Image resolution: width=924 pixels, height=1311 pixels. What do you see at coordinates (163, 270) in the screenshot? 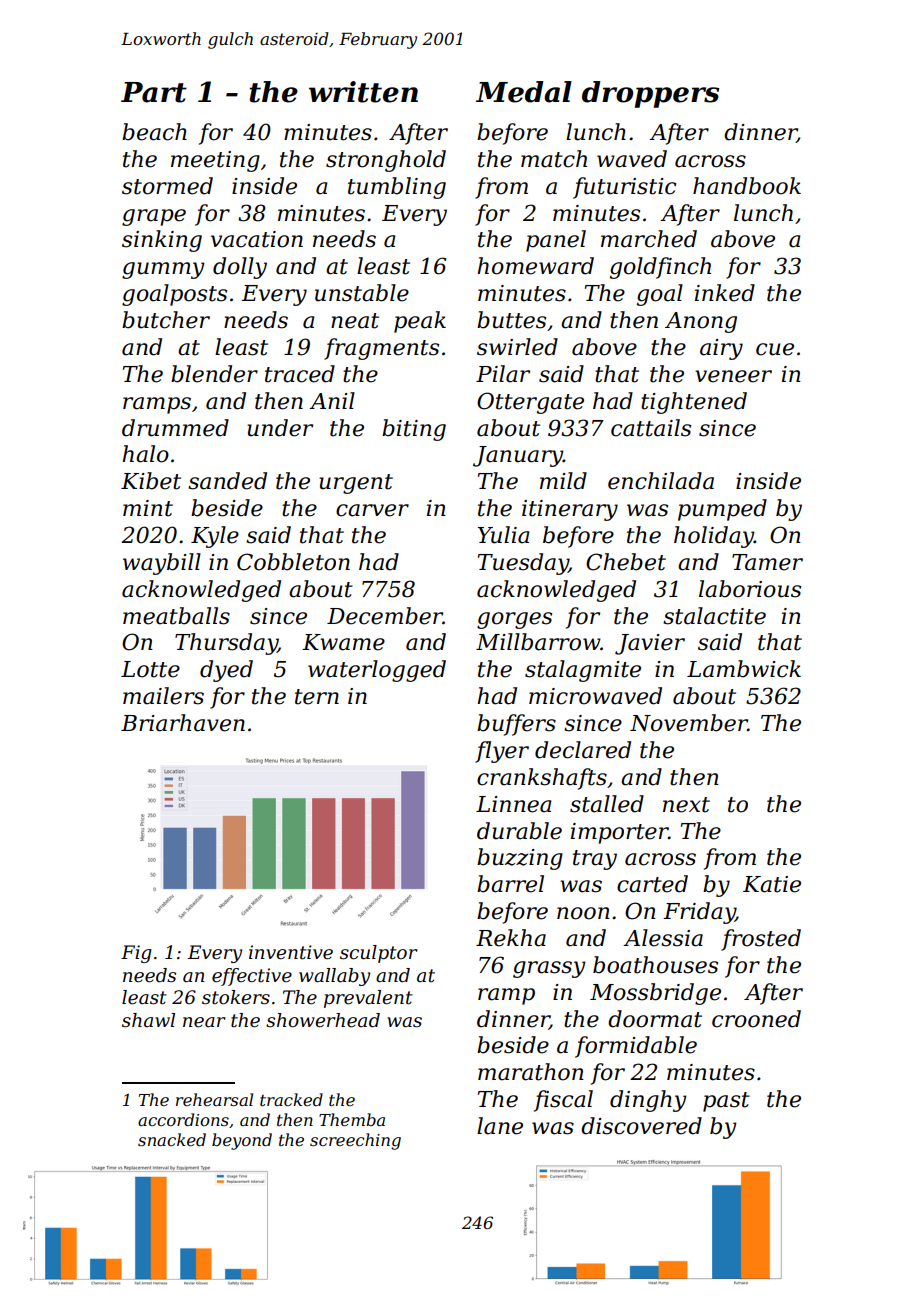
I see `gummy` at bounding box center [163, 270].
